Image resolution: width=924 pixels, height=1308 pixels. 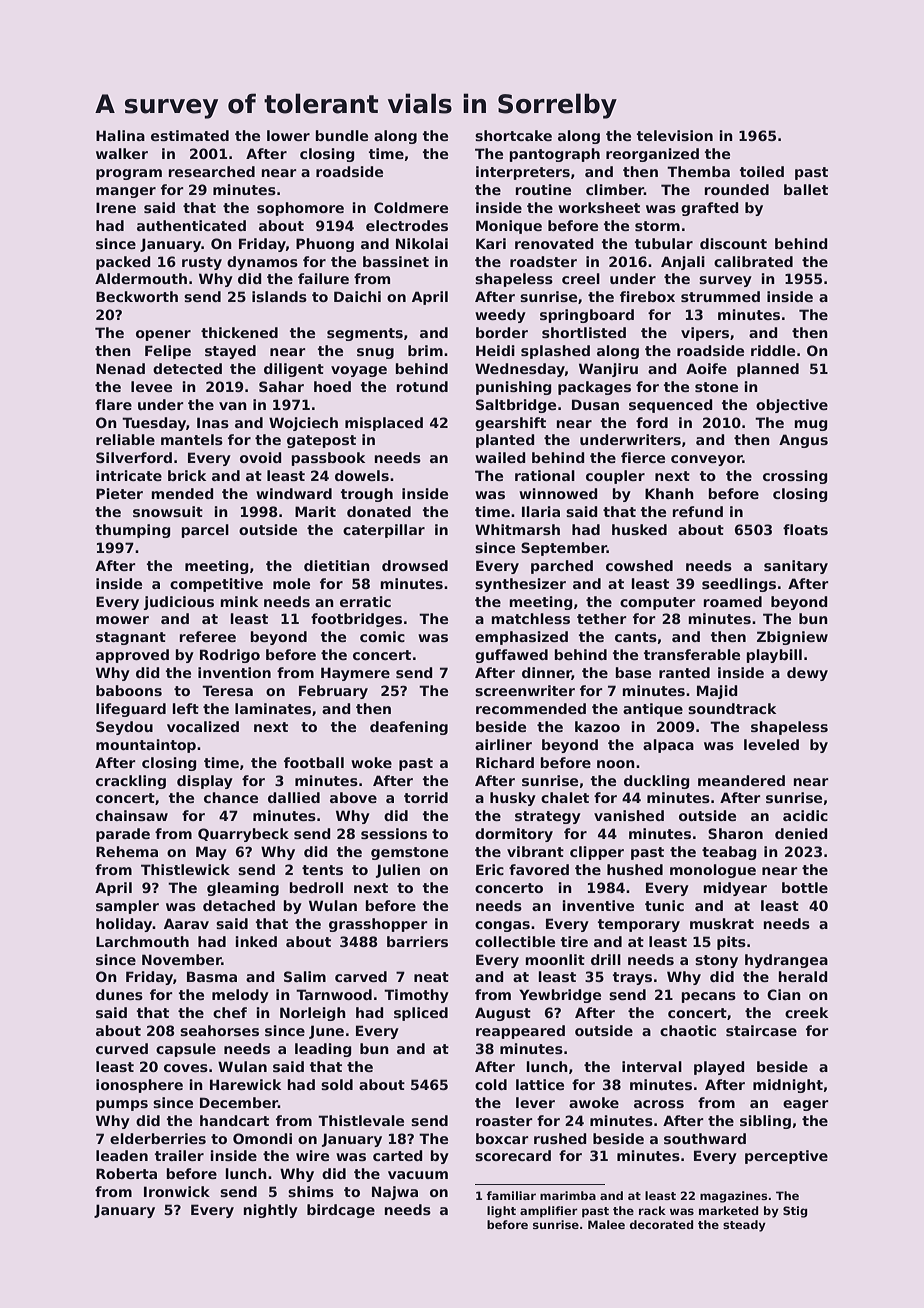 I want to click on comic, so click(x=382, y=636).
